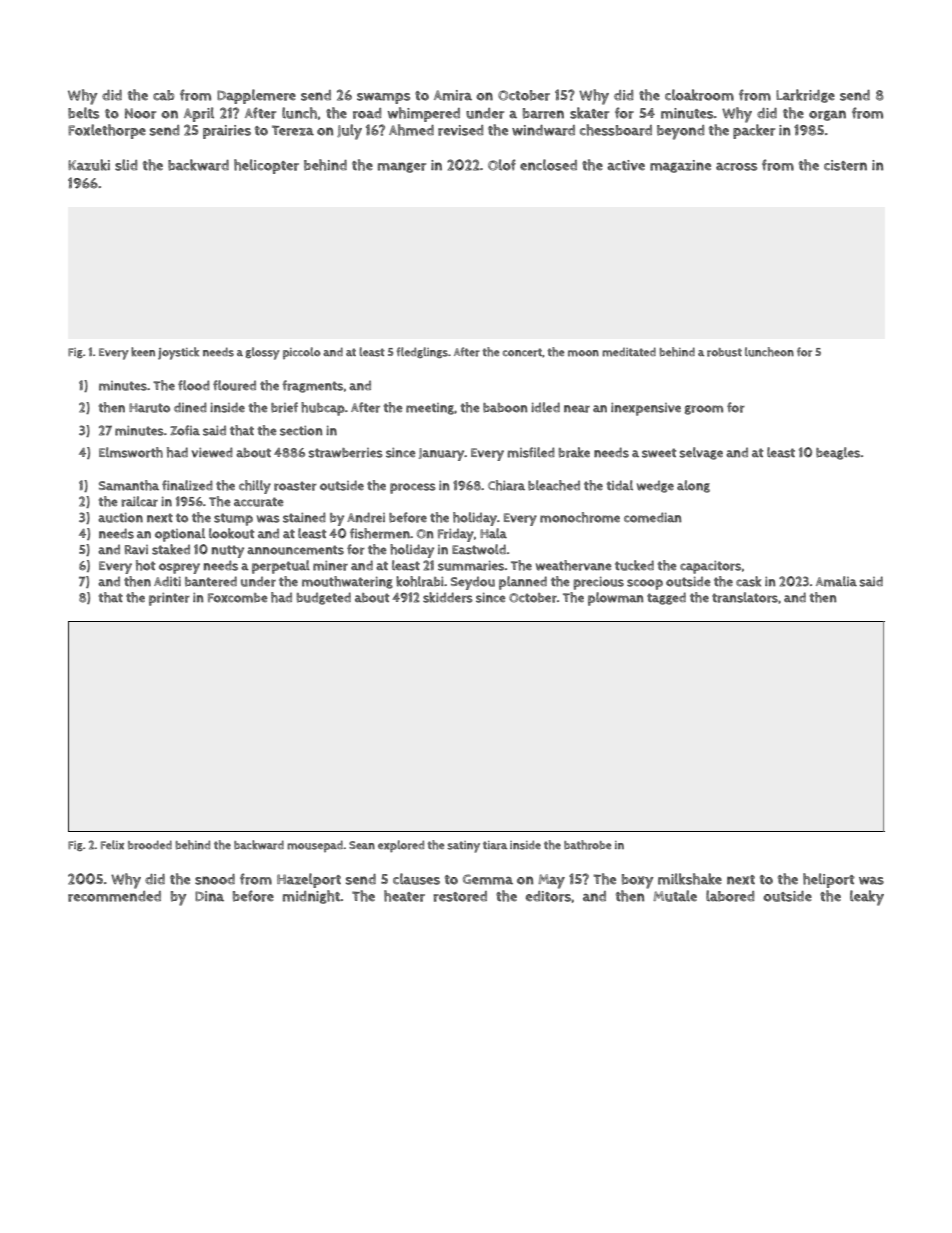 The image size is (952, 1233). I want to click on kohlrabi, so click(420, 581).
